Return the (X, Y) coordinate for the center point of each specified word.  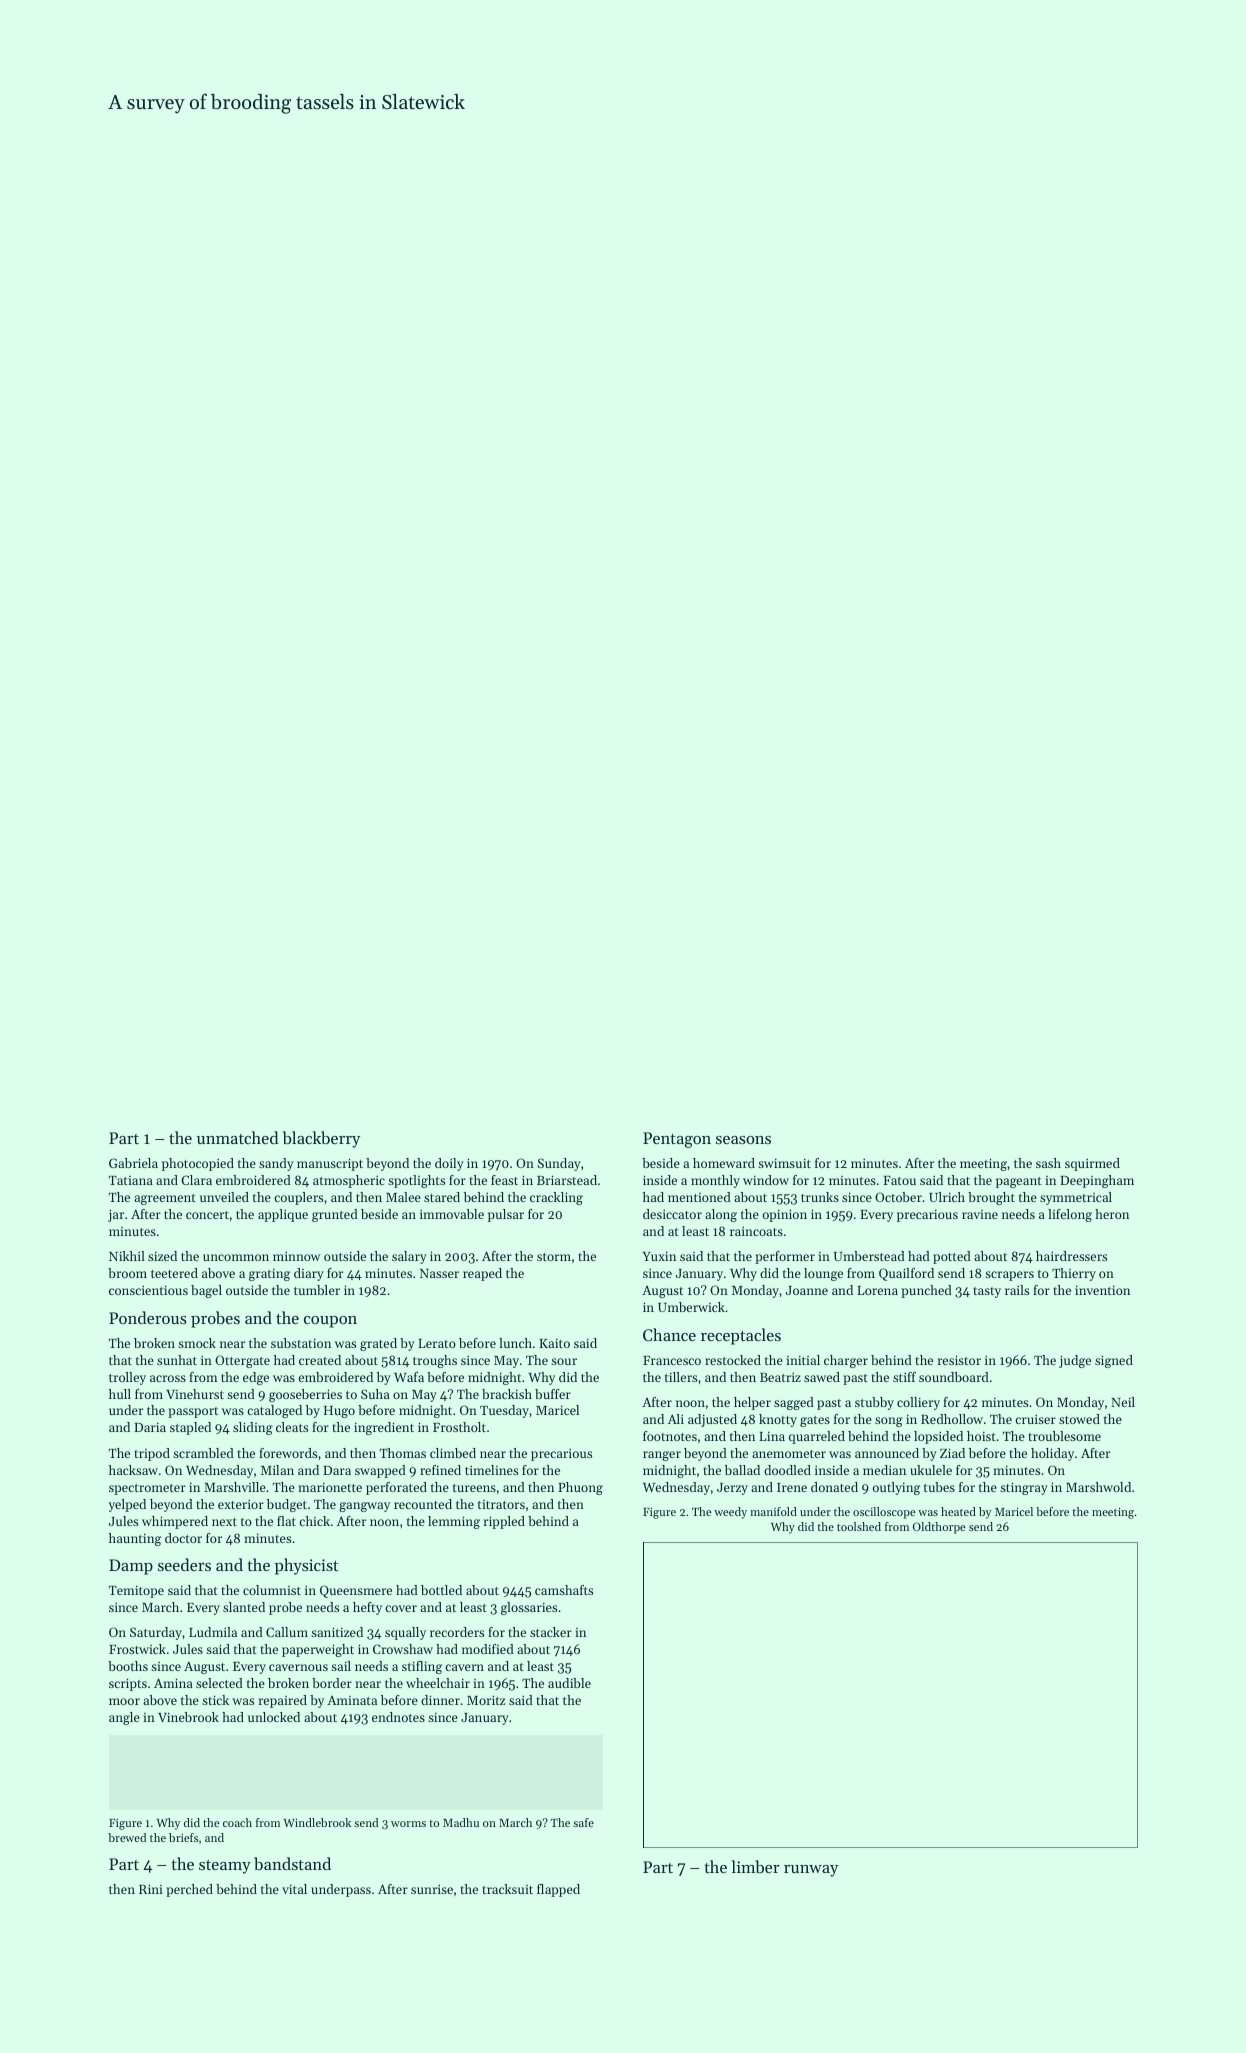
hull (120, 1394)
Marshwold (1098, 1487)
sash (1048, 1163)
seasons (743, 1140)
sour (564, 1361)
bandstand (292, 1863)
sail (341, 1666)
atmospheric (349, 1181)
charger (846, 1361)
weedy (730, 1513)
